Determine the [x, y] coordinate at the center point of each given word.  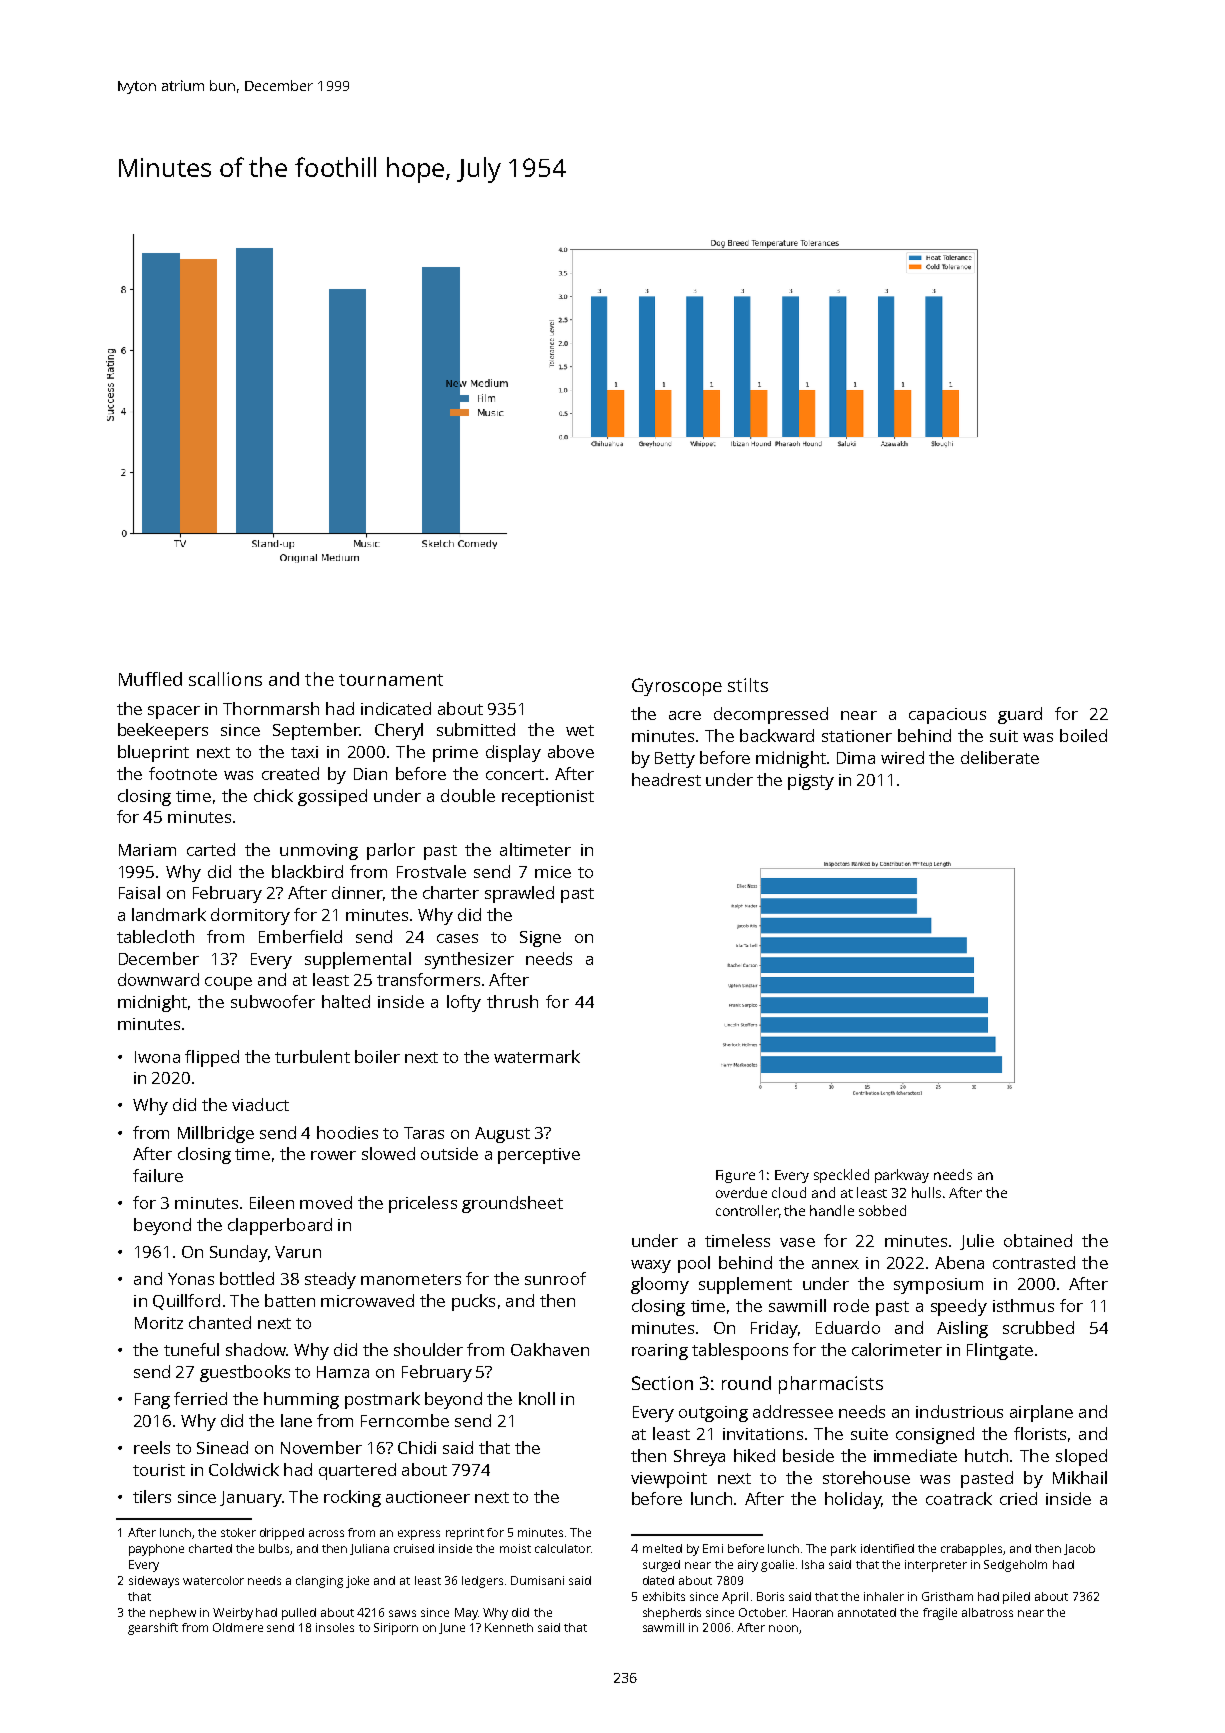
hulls [926, 1192]
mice [553, 872]
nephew [173, 1614]
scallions [225, 679]
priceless [423, 1204]
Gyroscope [677, 687]
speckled [841, 1176]
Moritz [159, 1323]
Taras [424, 1133]
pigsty [811, 782]
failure [158, 1175]
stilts [748, 685]
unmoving [319, 852]
